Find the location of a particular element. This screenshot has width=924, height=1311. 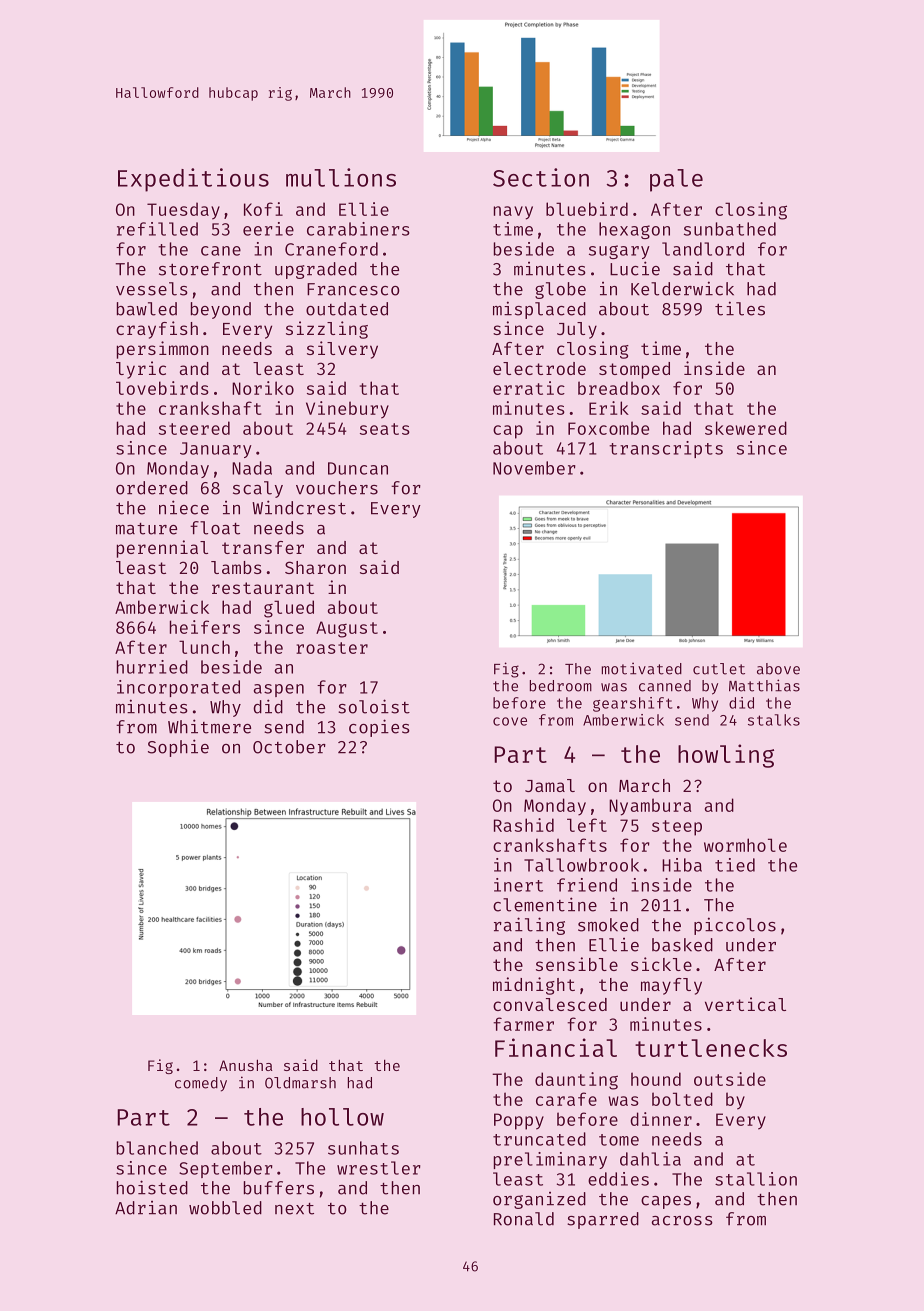

hollow is located at coordinates (342, 1117).
